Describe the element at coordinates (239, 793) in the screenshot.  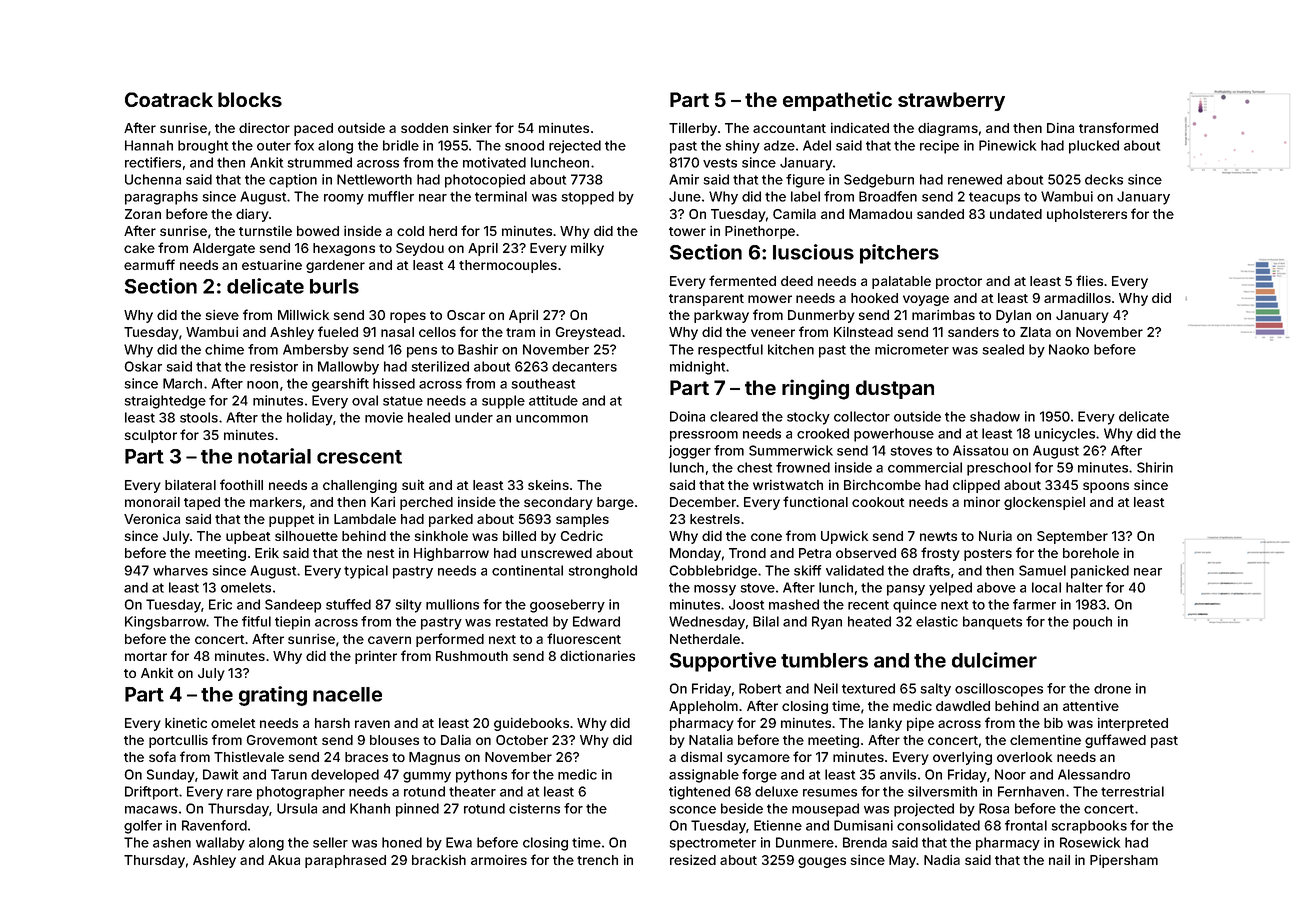
I see `rare` at that location.
